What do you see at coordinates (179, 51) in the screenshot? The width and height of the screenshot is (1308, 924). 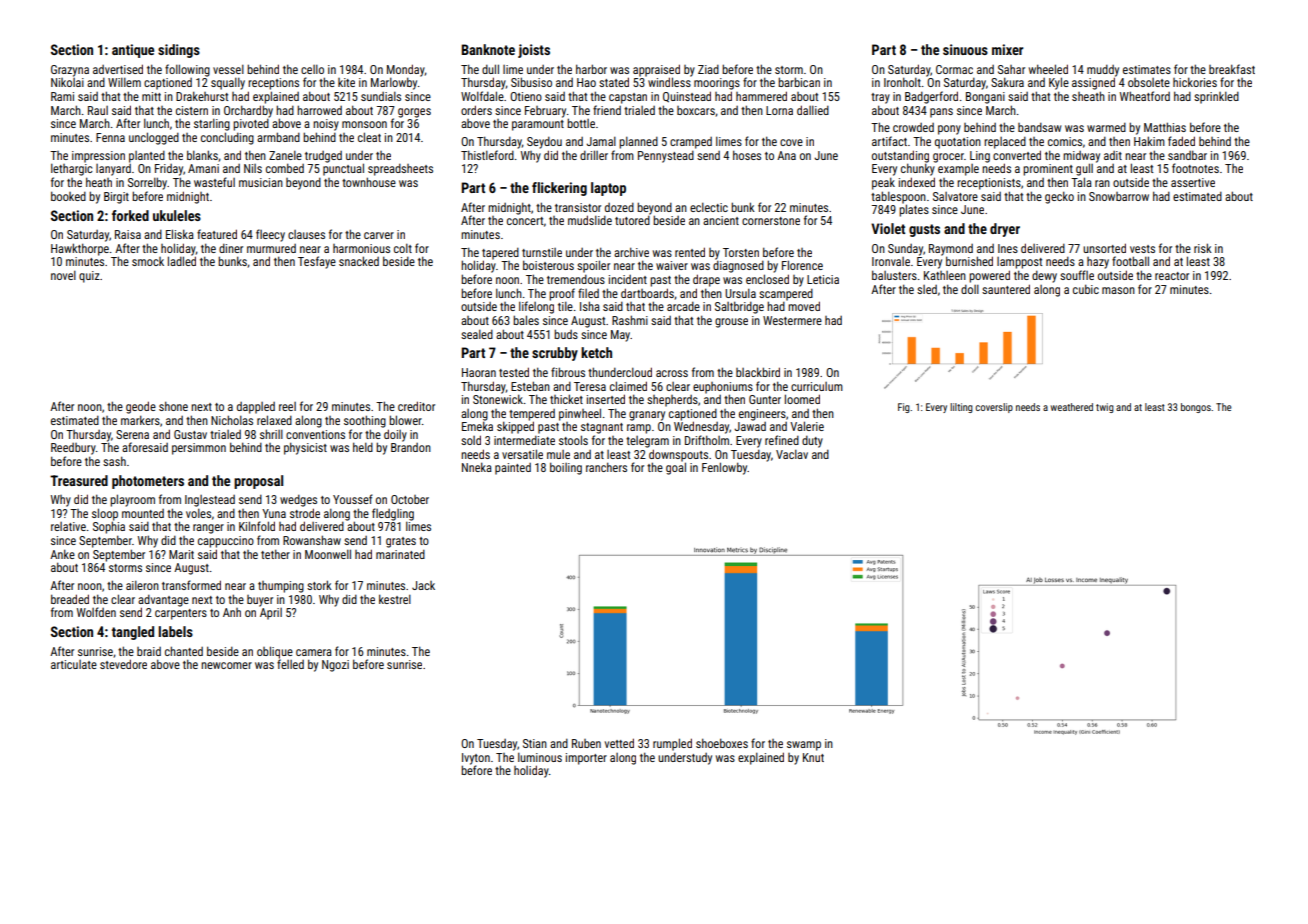 I see `sidings` at bounding box center [179, 51].
